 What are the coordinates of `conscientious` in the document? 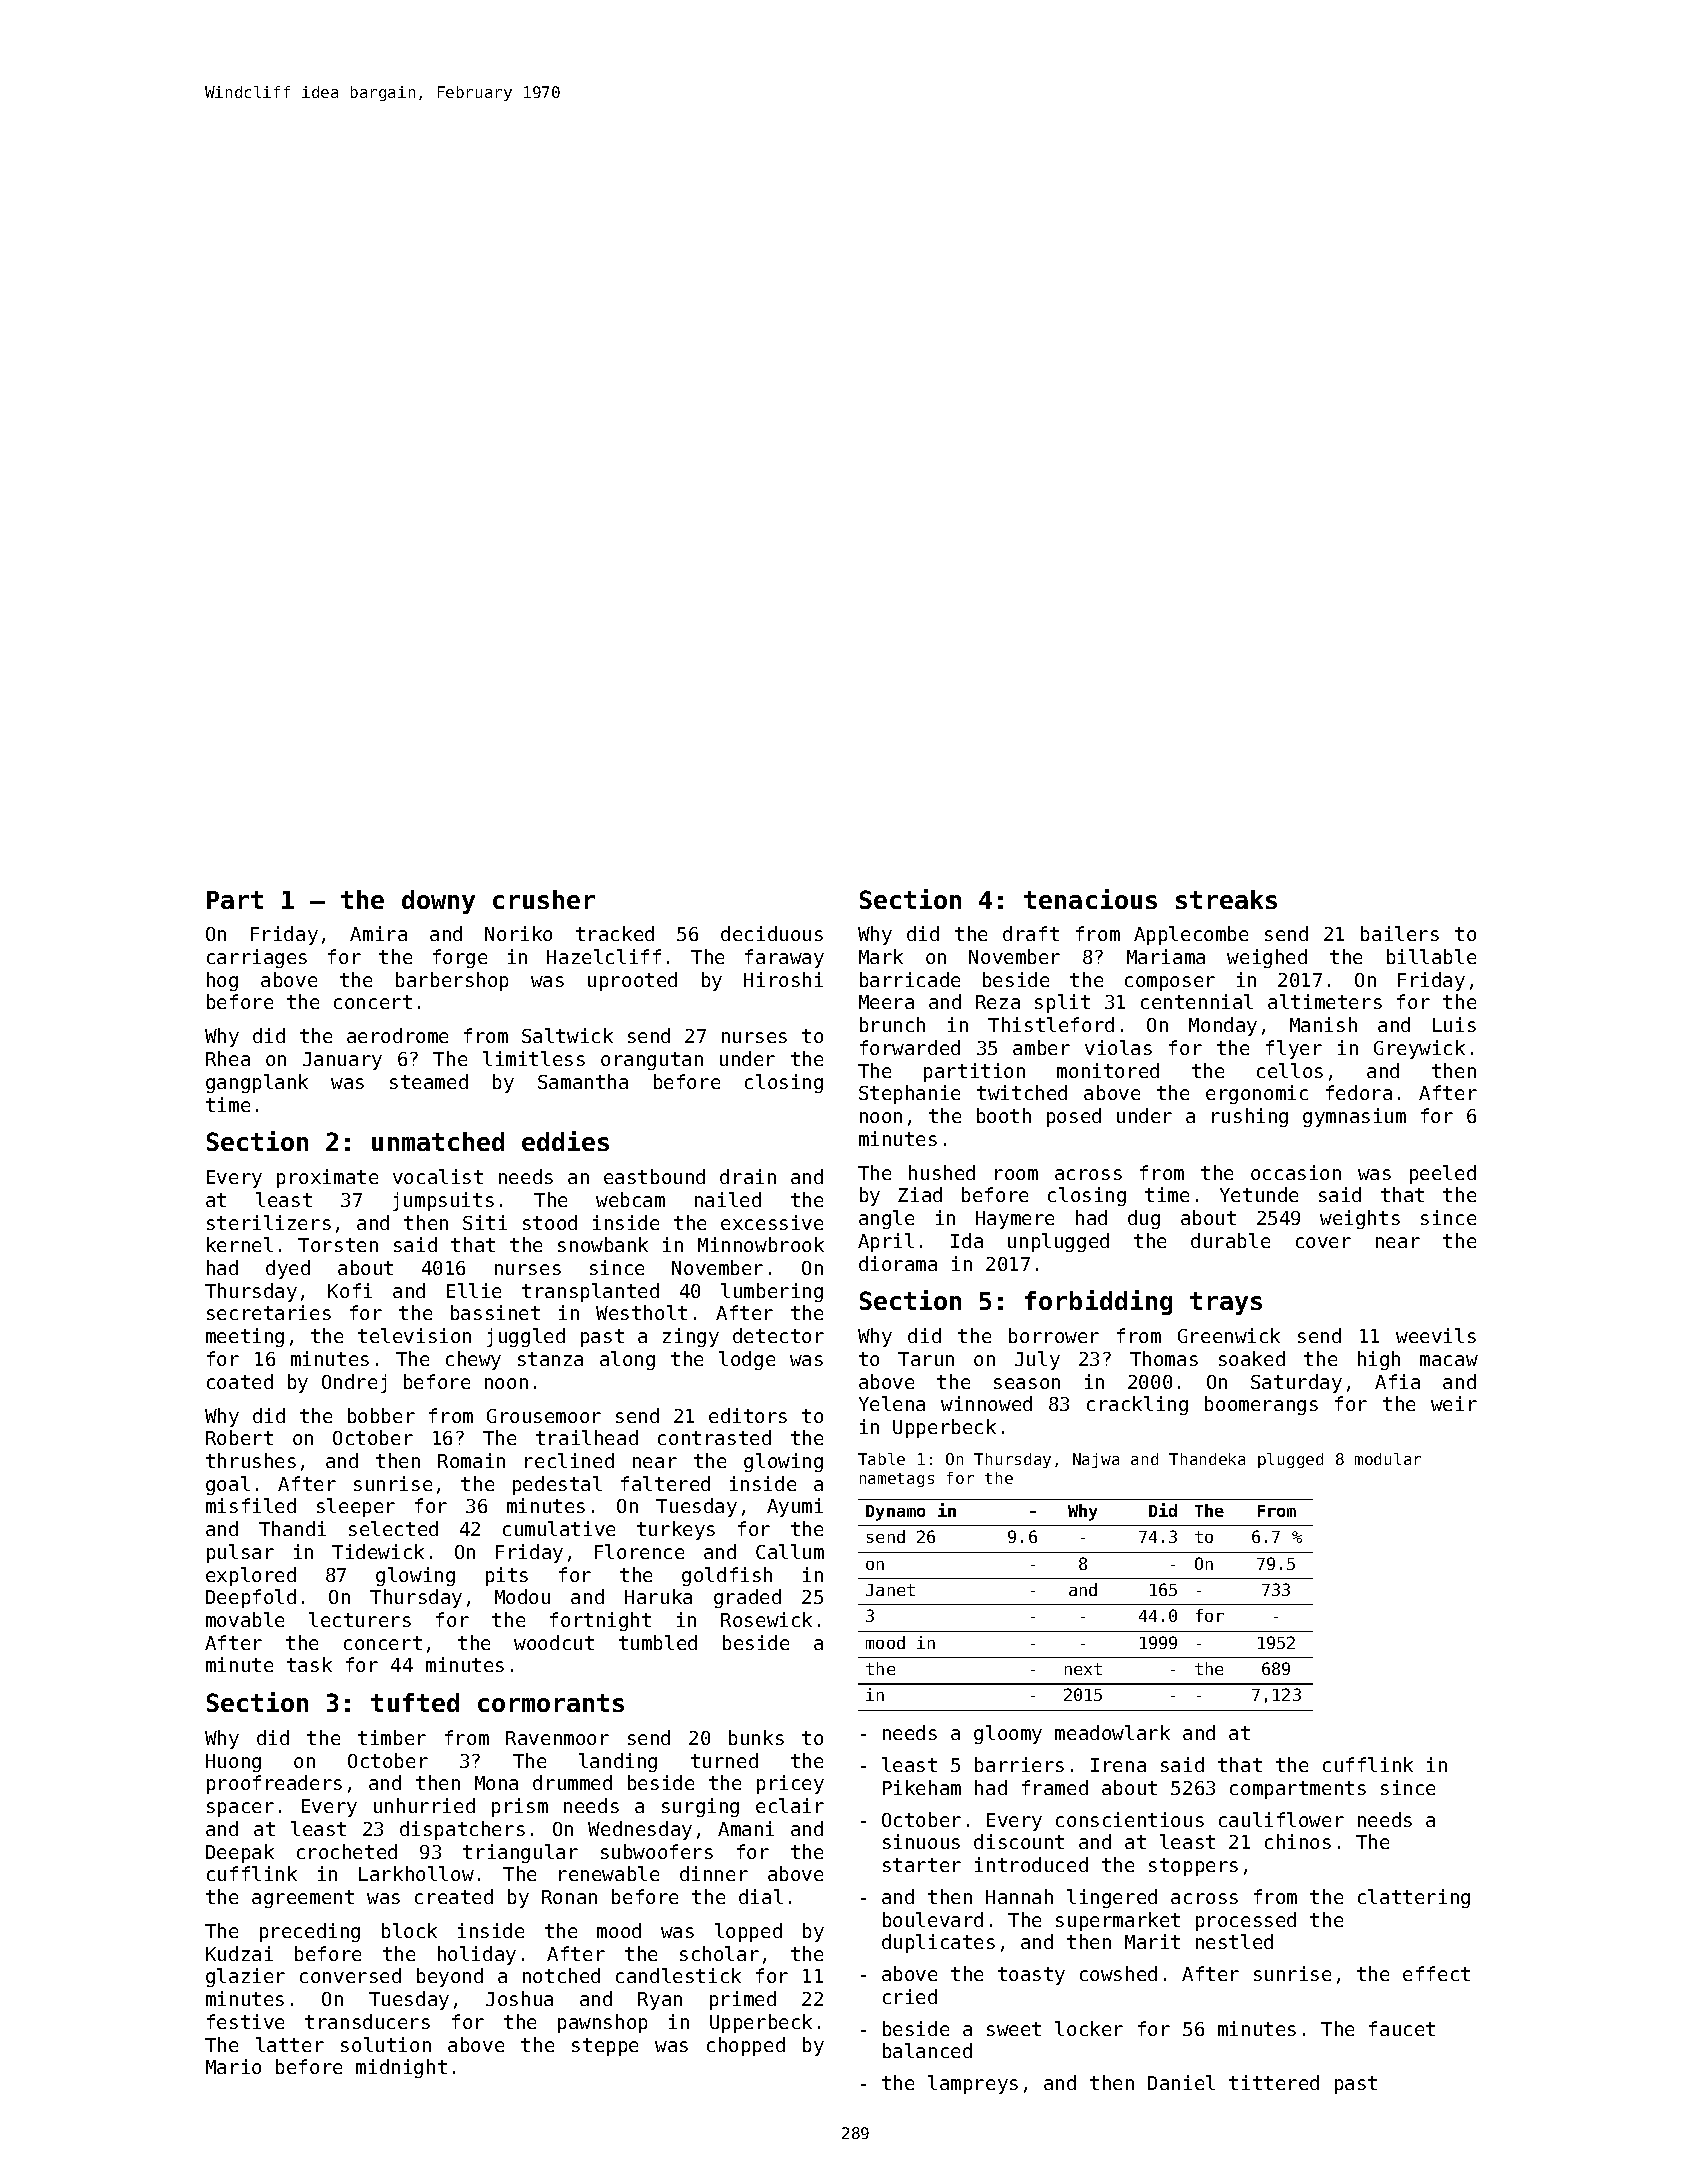 It's located at (1130, 1819).
